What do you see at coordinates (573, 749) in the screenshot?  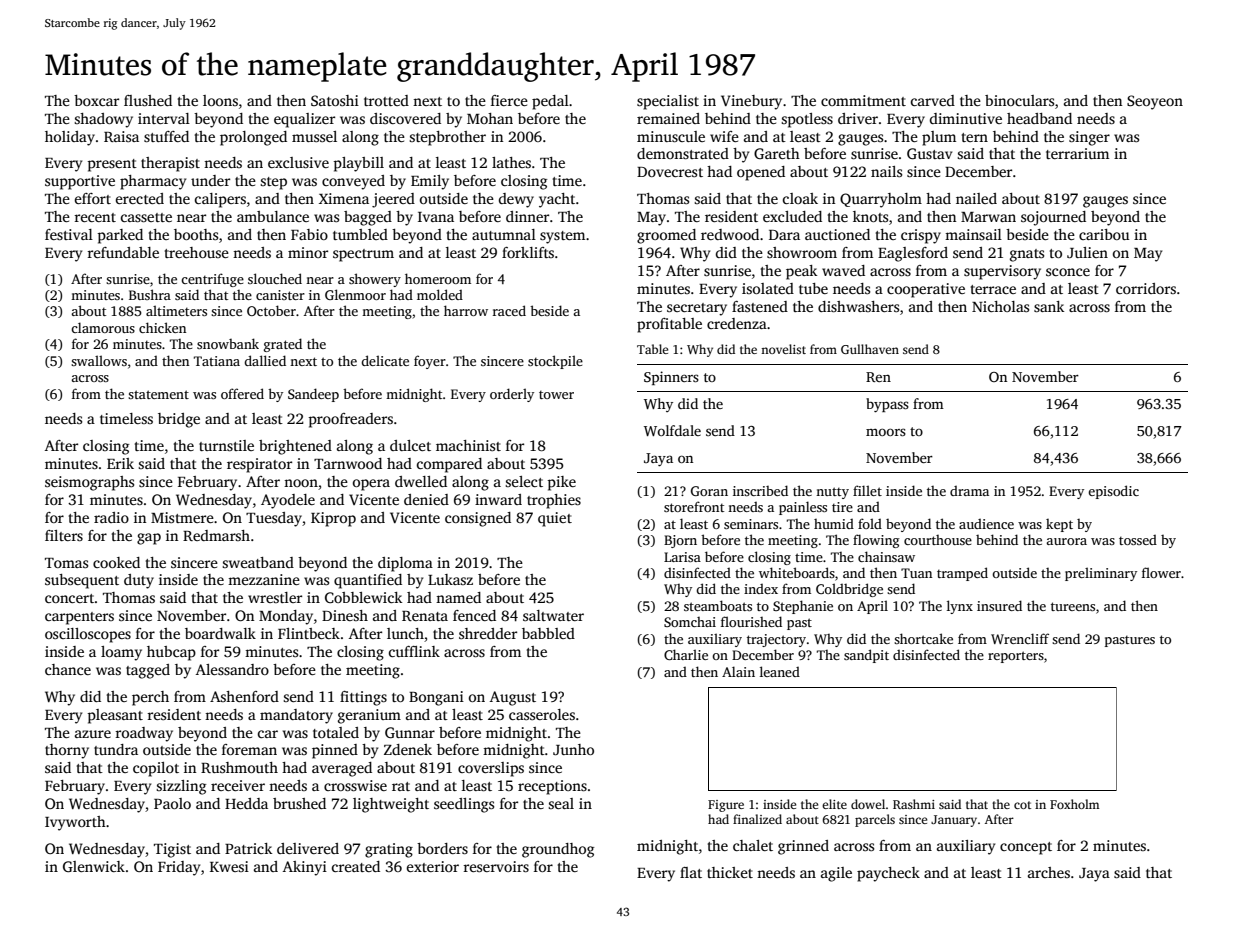 I see `Junho` at bounding box center [573, 749].
